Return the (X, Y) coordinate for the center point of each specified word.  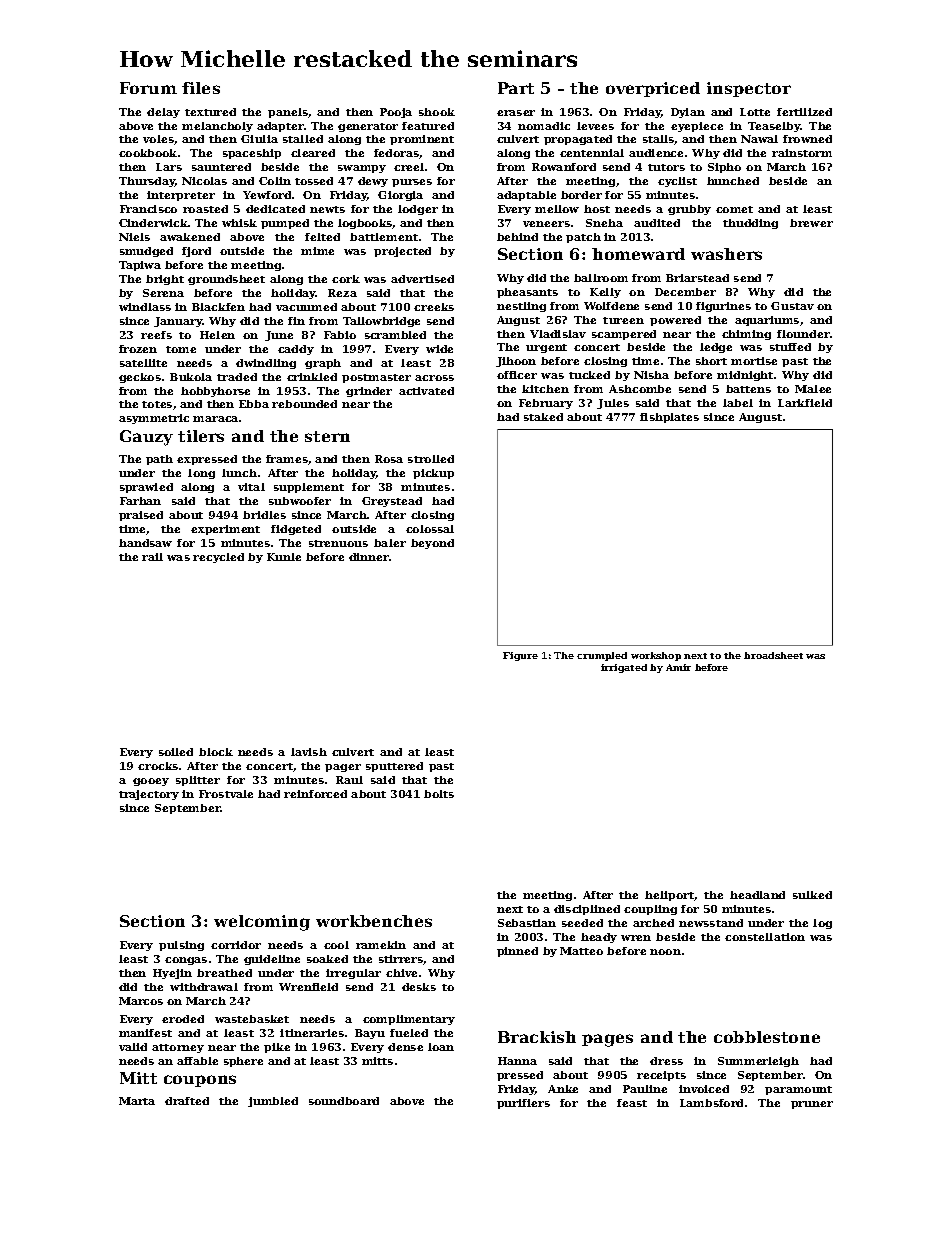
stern (327, 436)
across (434, 378)
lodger (418, 210)
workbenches (374, 921)
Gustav (792, 306)
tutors (666, 167)
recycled (218, 558)
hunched (733, 181)
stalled (303, 139)
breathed (224, 973)
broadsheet (773, 655)
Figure (520, 656)
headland (757, 895)
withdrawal (204, 987)
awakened (190, 237)
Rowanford (564, 167)
